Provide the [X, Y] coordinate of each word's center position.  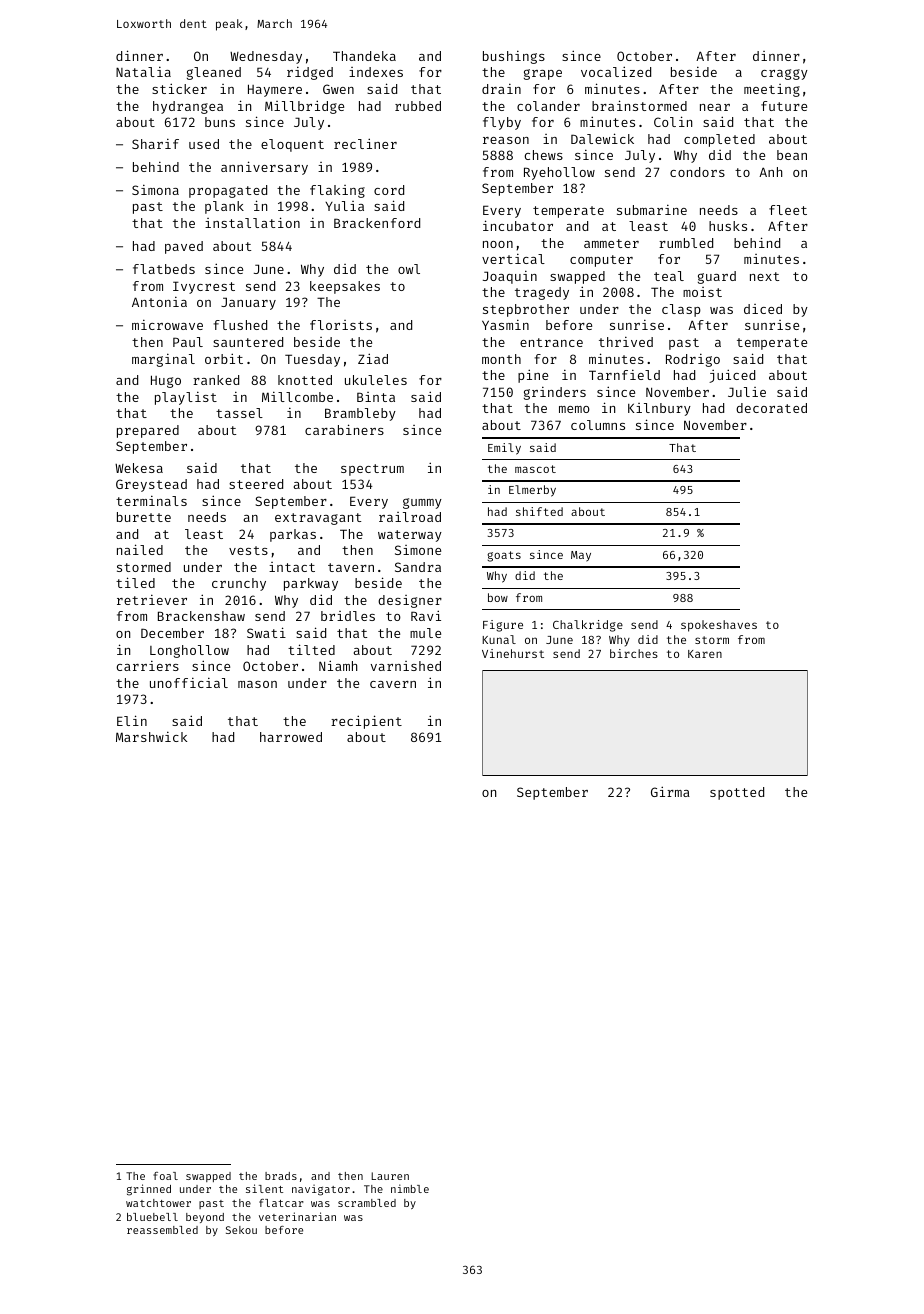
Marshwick [151, 737]
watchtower [158, 1203]
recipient [366, 722]
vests [248, 550]
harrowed [291, 737]
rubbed [418, 106]
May [581, 556]
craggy [784, 74]
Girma [670, 791]
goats [504, 556]
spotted [737, 793]
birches [634, 653]
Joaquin [510, 277]
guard [717, 277]
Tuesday [312, 360]
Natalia [143, 72]
